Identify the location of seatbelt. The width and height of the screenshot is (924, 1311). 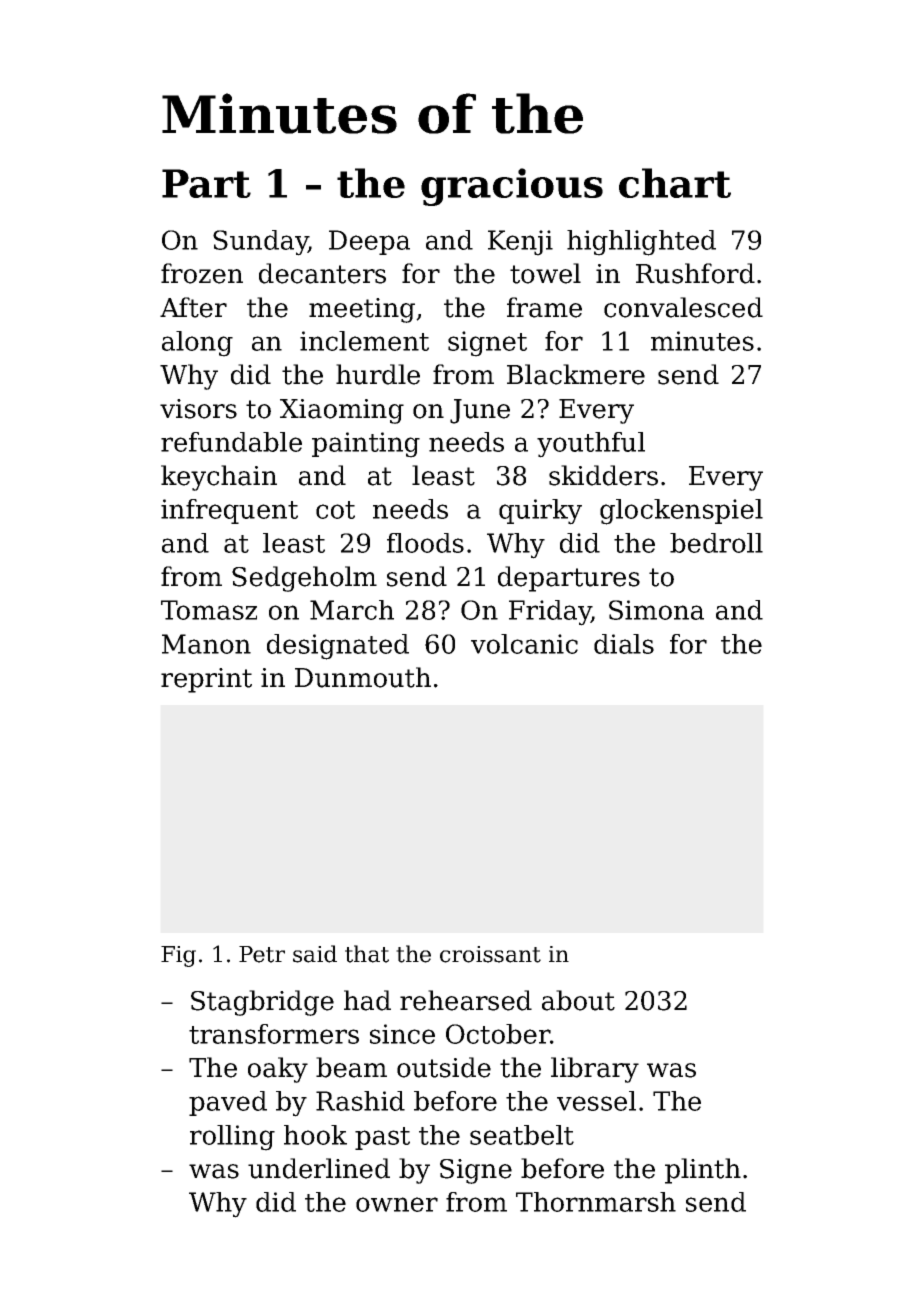
(522, 1135).
